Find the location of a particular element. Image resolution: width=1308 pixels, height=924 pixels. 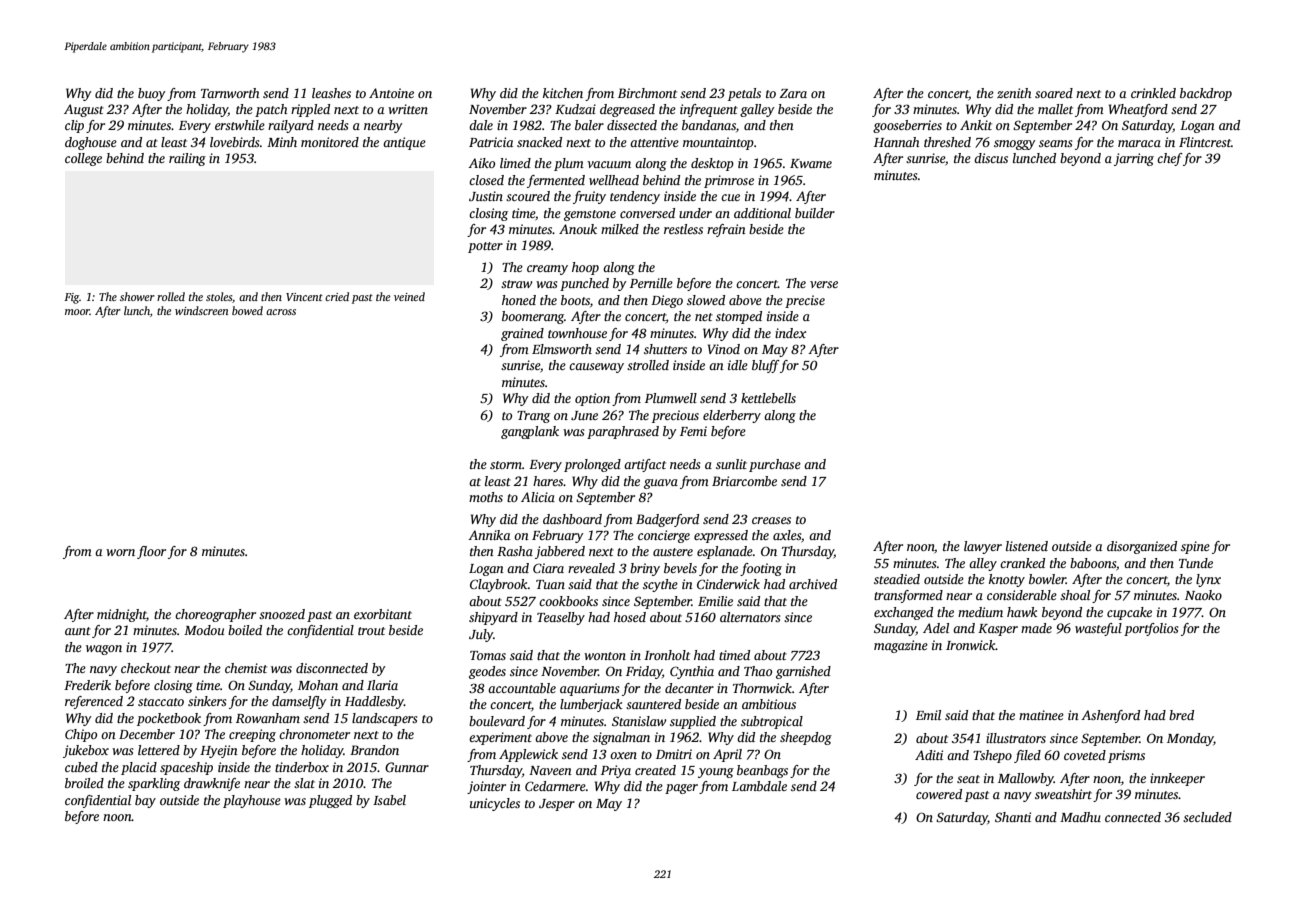

monitored is located at coordinates (330, 142).
